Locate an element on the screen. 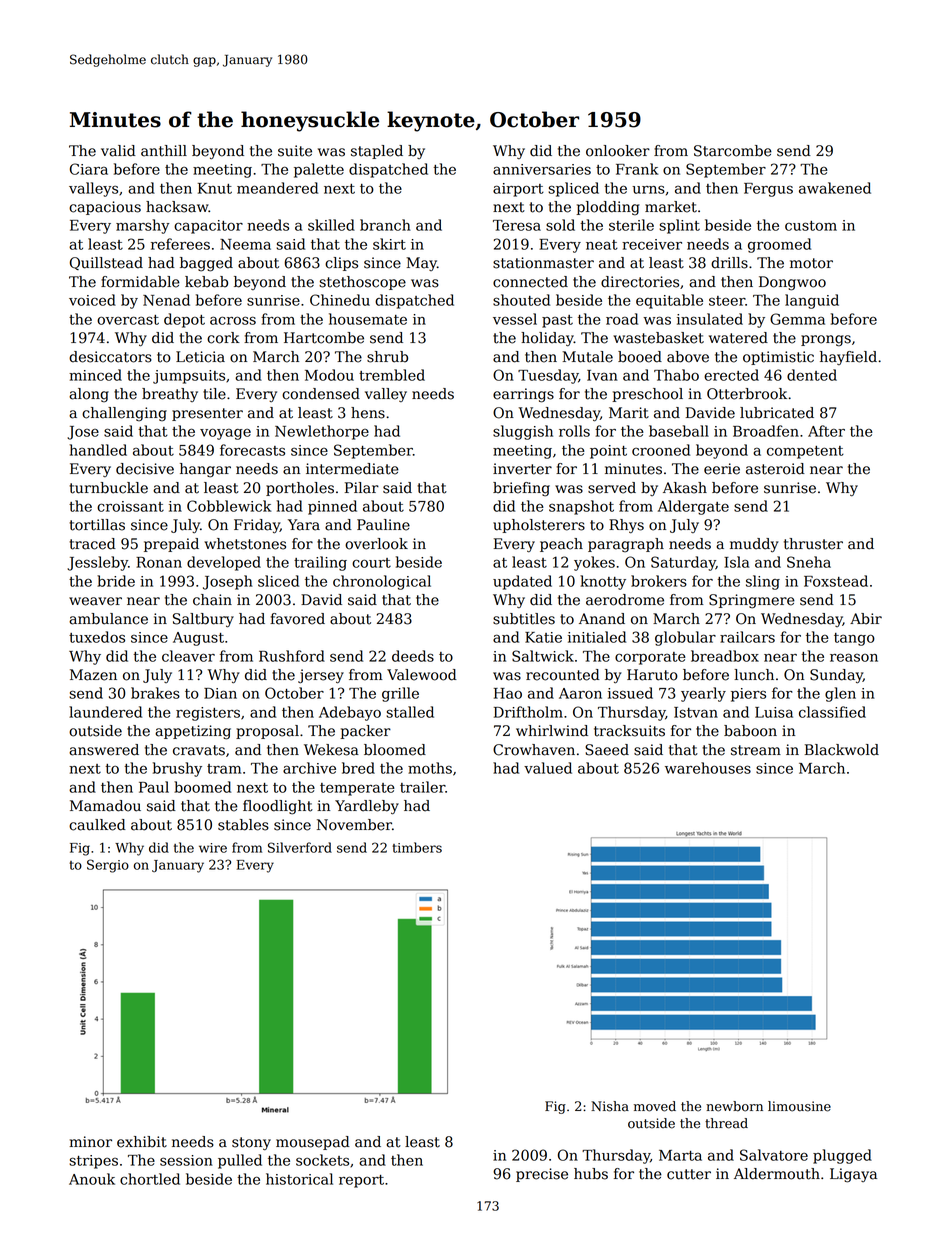  suite is located at coordinates (295, 151).
